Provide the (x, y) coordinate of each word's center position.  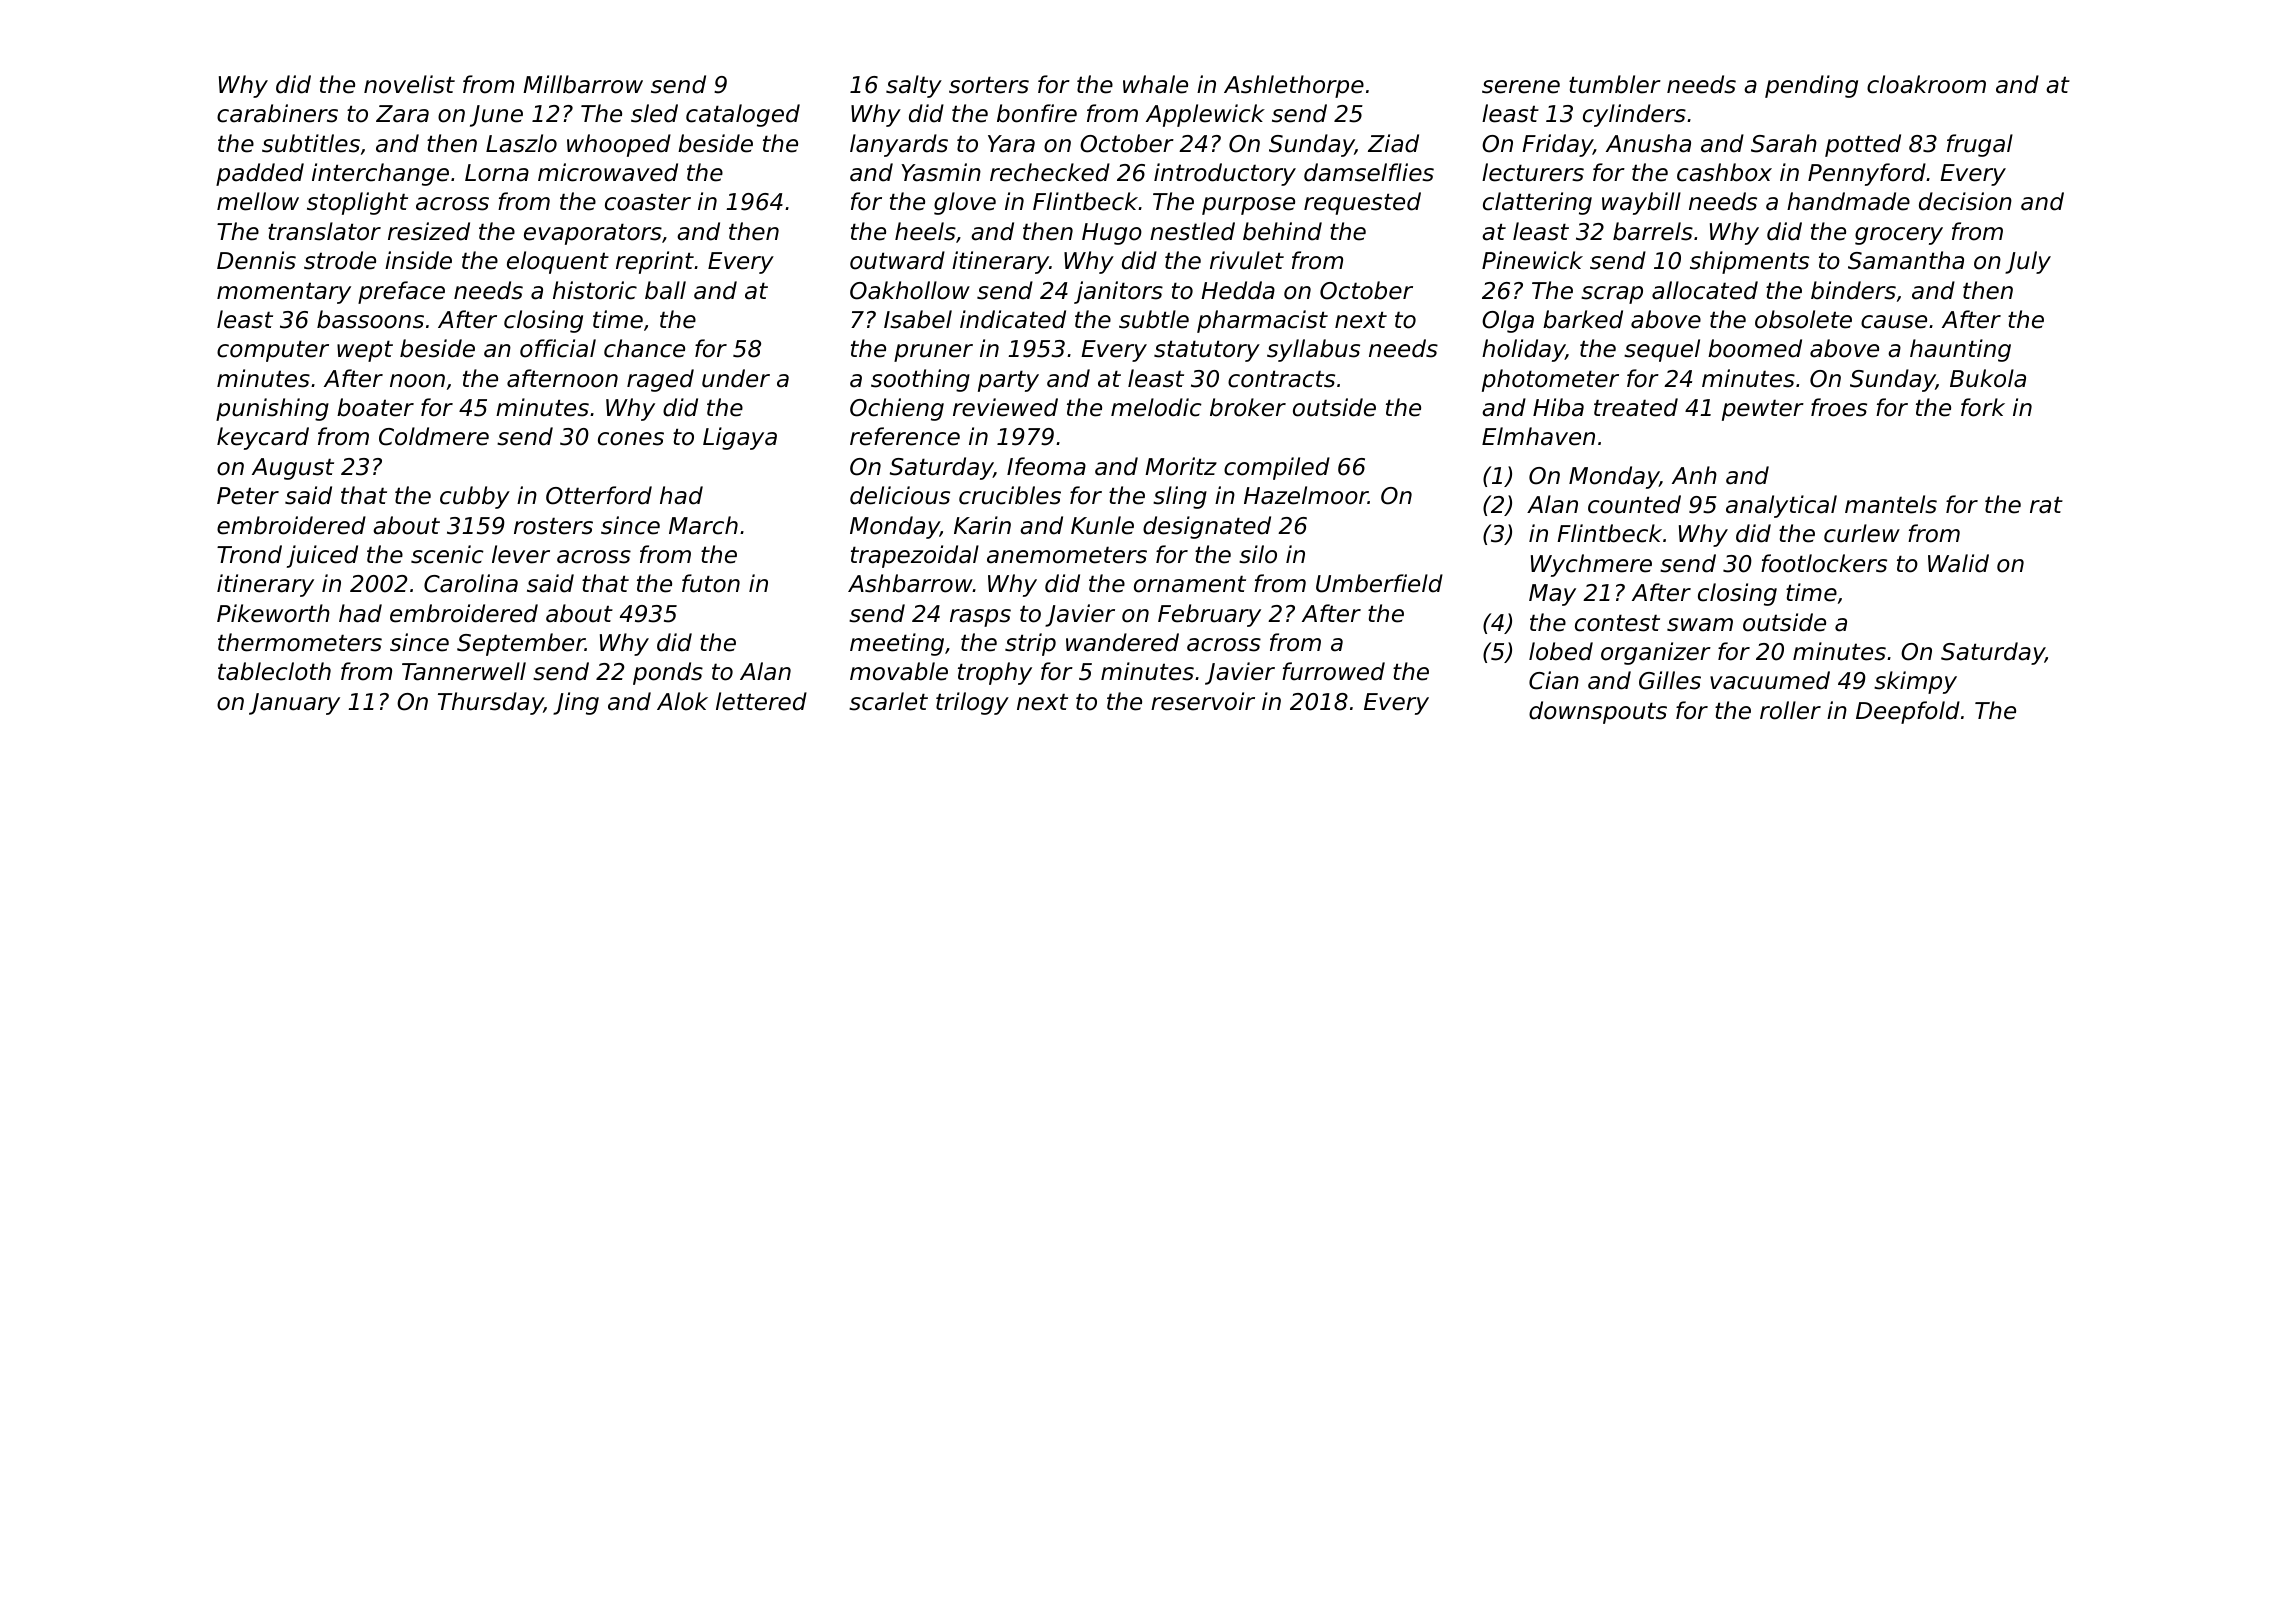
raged (660, 380)
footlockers (1824, 563)
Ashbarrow (910, 583)
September (521, 644)
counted (1634, 504)
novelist (409, 84)
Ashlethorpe (1294, 86)
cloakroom (1926, 84)
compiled (1277, 468)
